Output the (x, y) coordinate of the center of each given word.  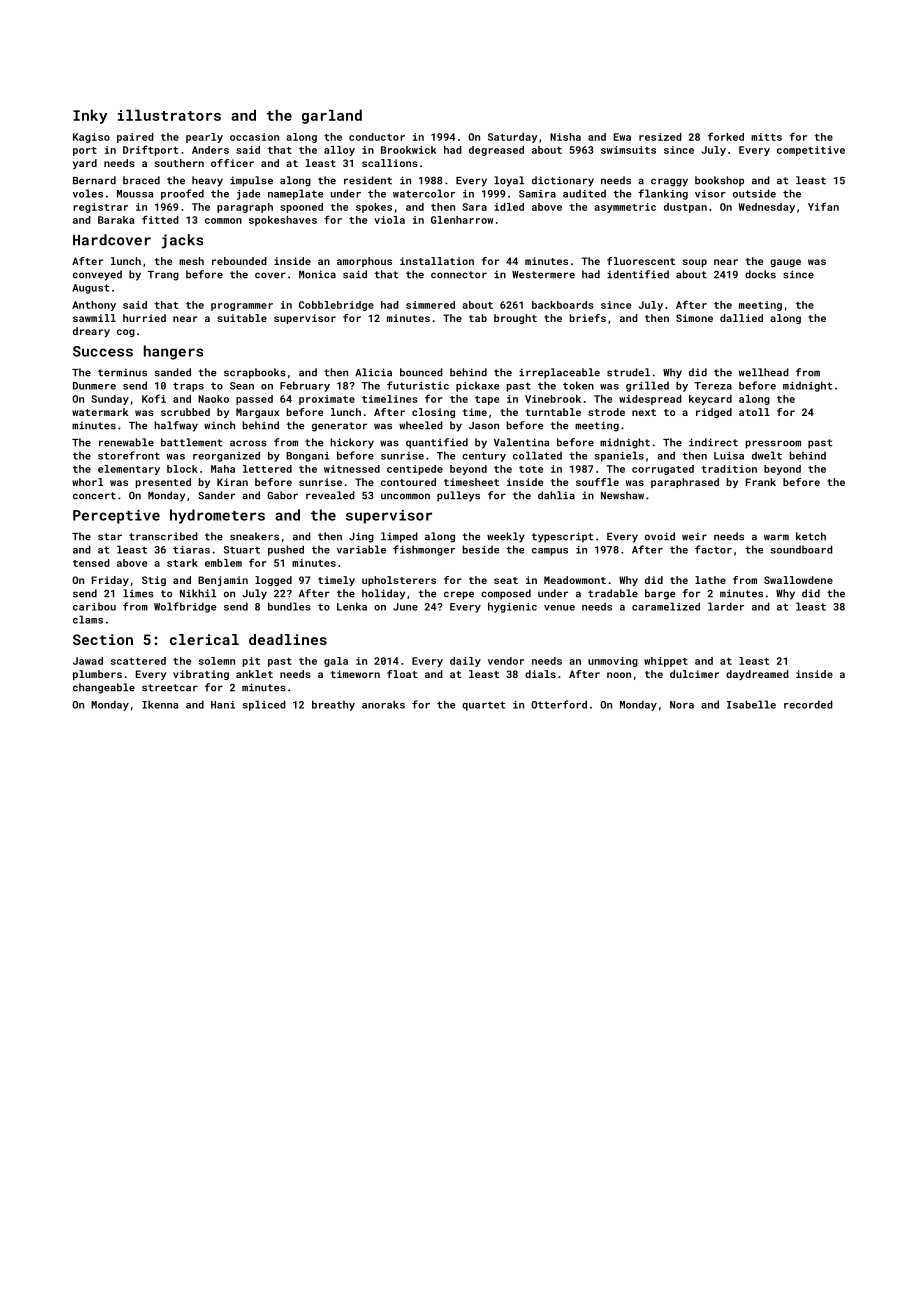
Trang (163, 276)
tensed (91, 563)
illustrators (169, 115)
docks (760, 274)
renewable (126, 442)
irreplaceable (559, 373)
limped (399, 537)
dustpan (685, 208)
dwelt (767, 455)
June (405, 607)
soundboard (802, 549)
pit (251, 662)
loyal (509, 181)
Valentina (521, 442)
